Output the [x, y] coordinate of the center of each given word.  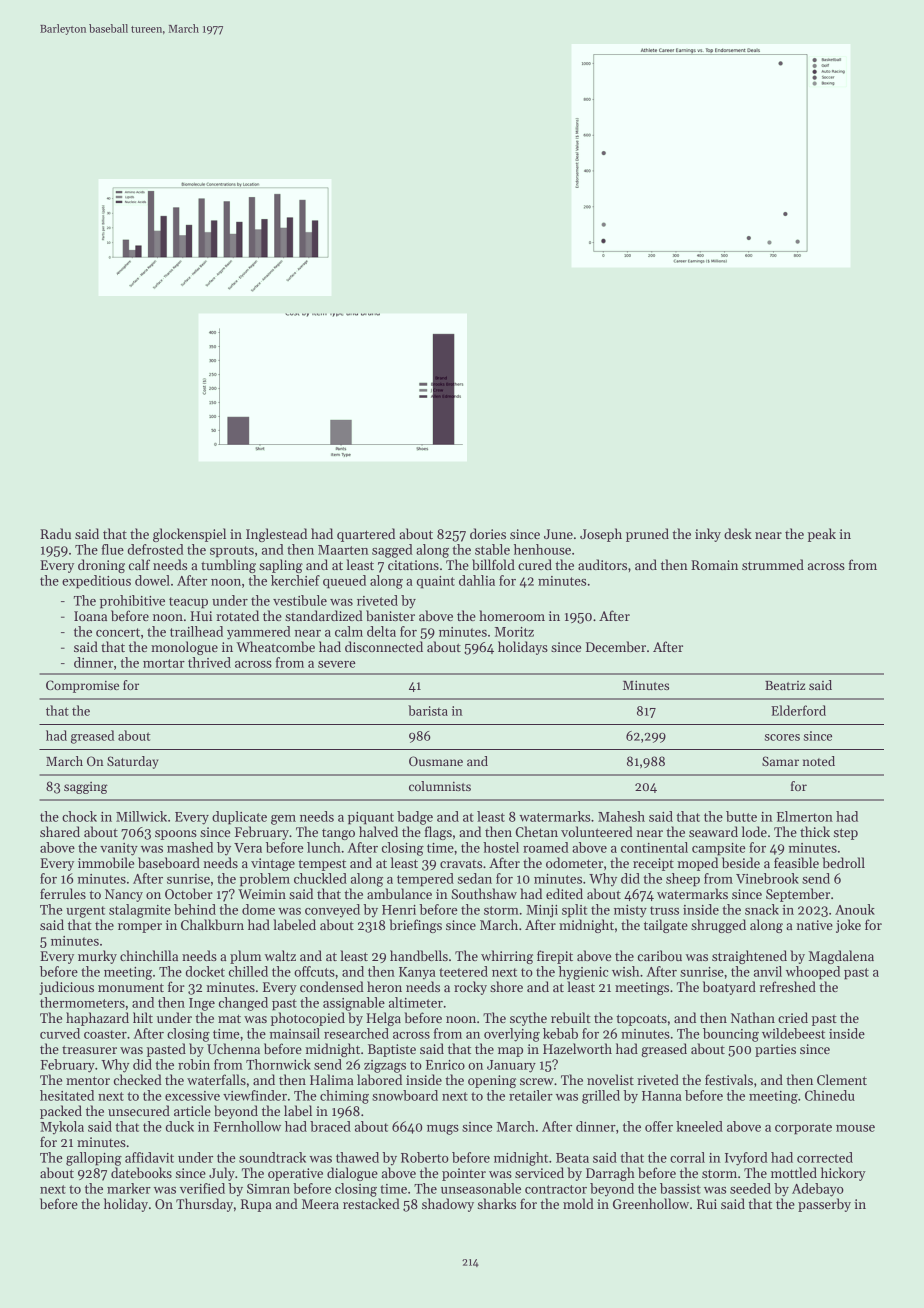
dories [488, 533]
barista [428, 710]
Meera [320, 1204]
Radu [55, 533]
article [192, 1110]
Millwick [141, 816]
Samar [780, 761]
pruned [647, 535]
